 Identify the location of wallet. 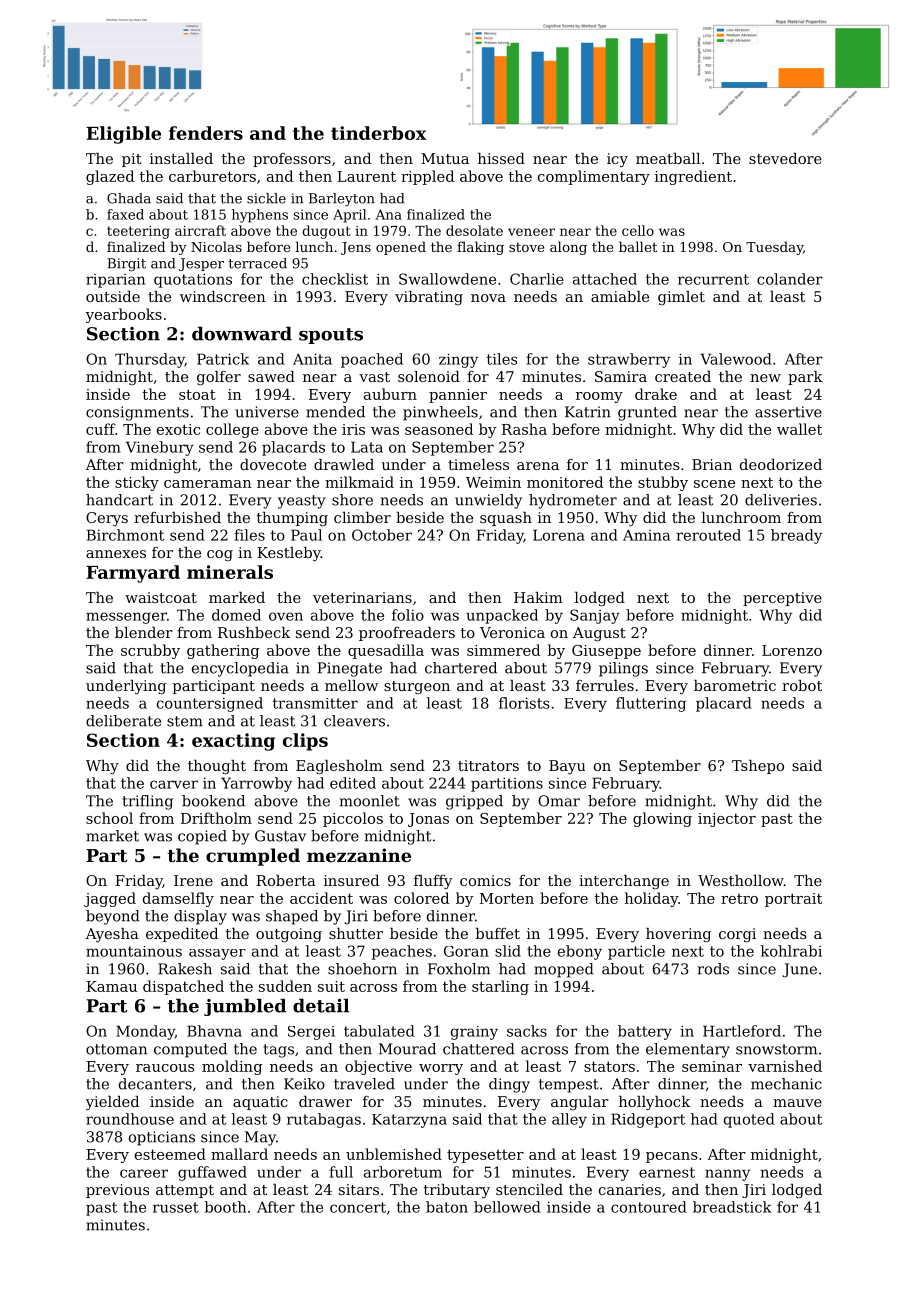
(799, 429).
